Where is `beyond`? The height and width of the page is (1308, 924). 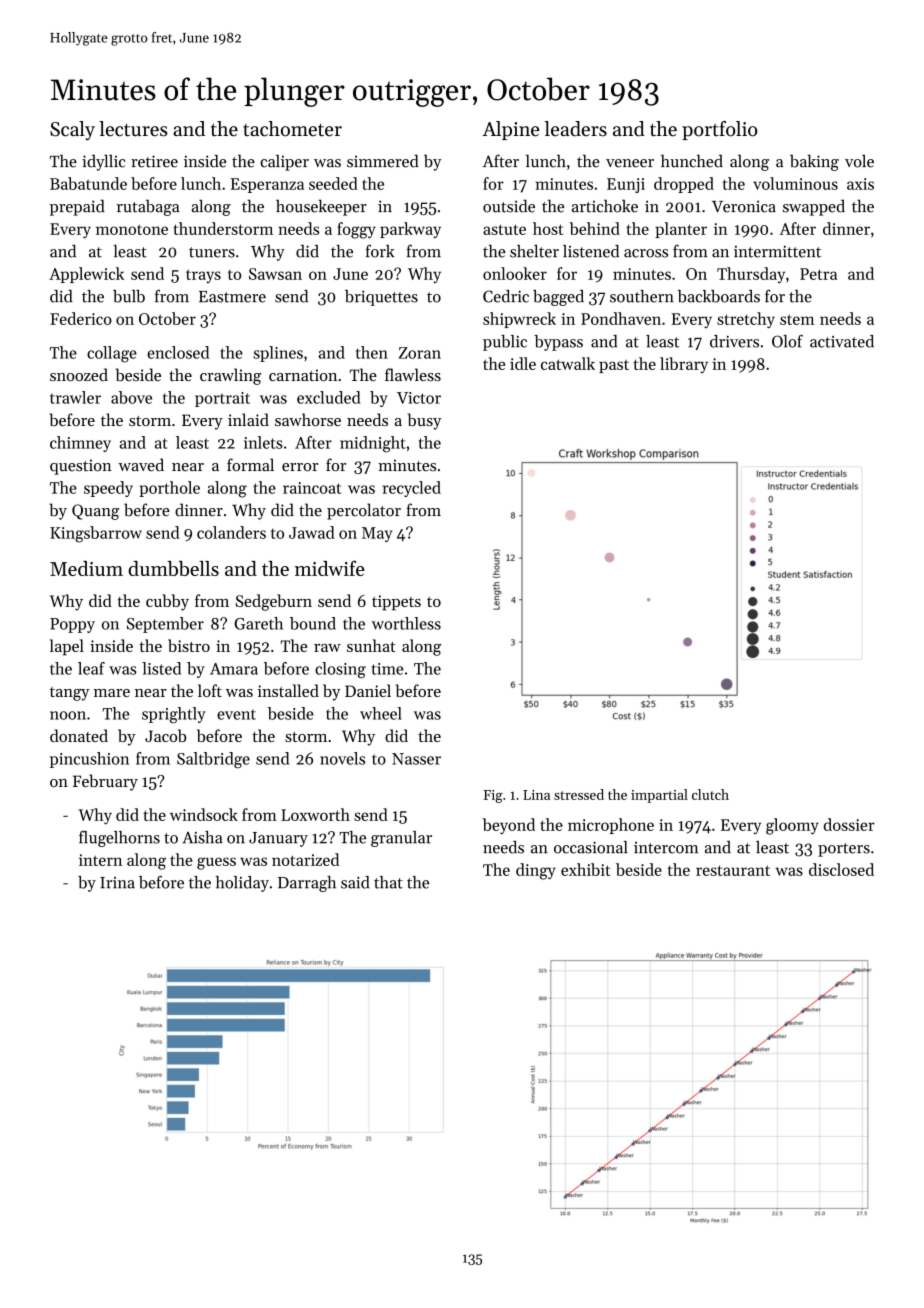
beyond is located at coordinates (509, 826).
